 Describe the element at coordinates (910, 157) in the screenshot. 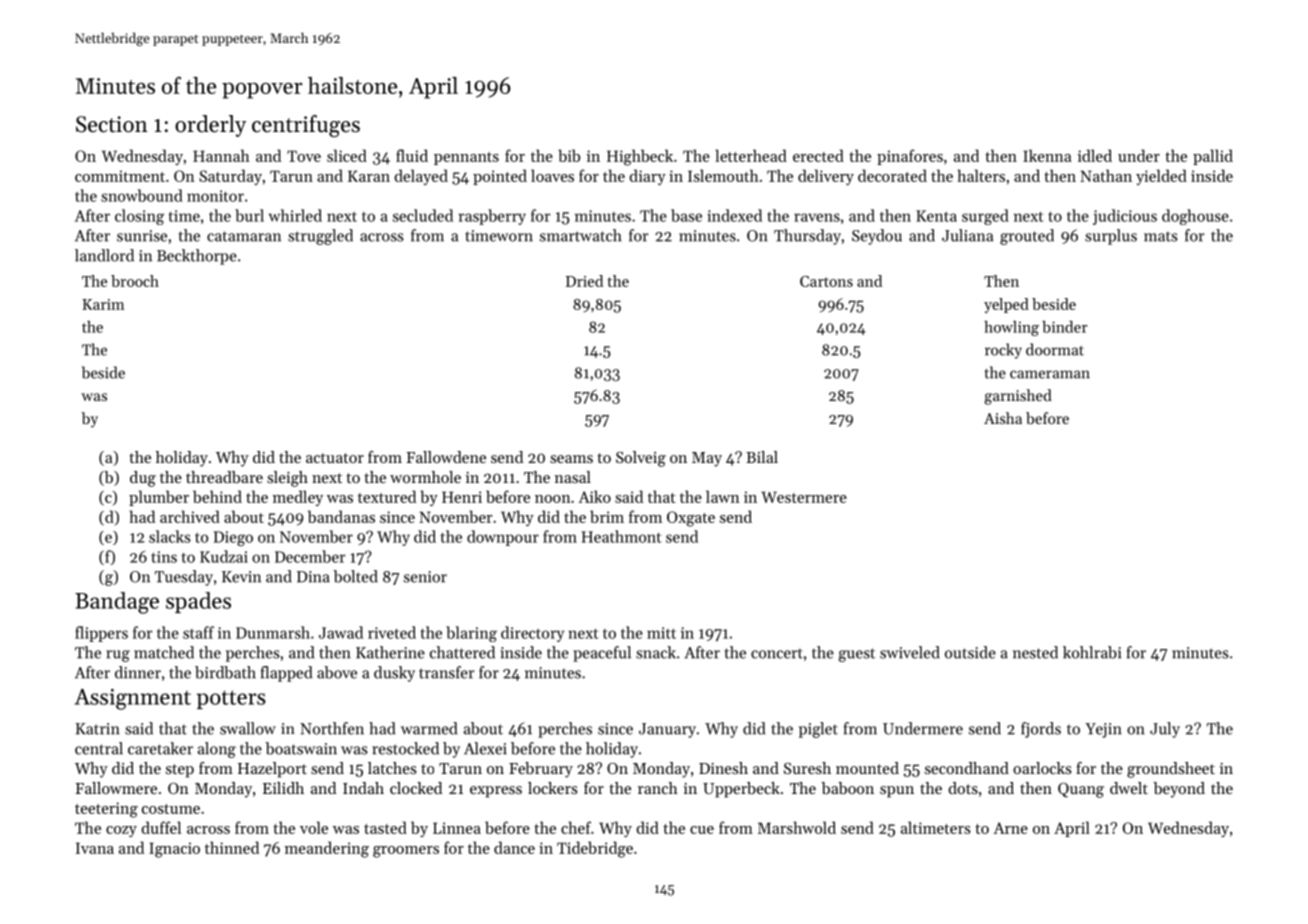

I see `pinafores` at that location.
